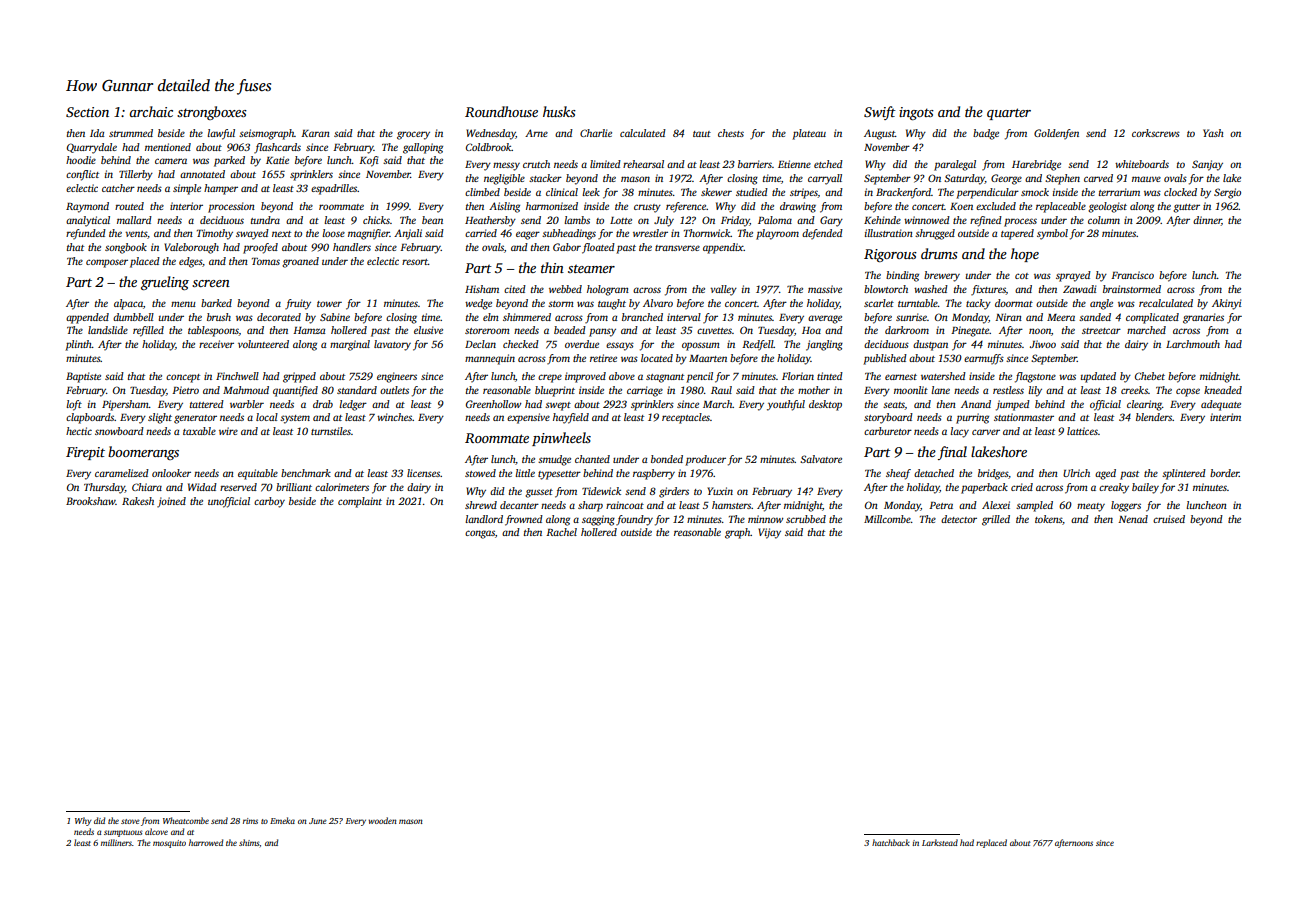 Image resolution: width=1308 pixels, height=924 pixels. Describe the element at coordinates (133, 317) in the screenshot. I see `dumbbell` at that location.
